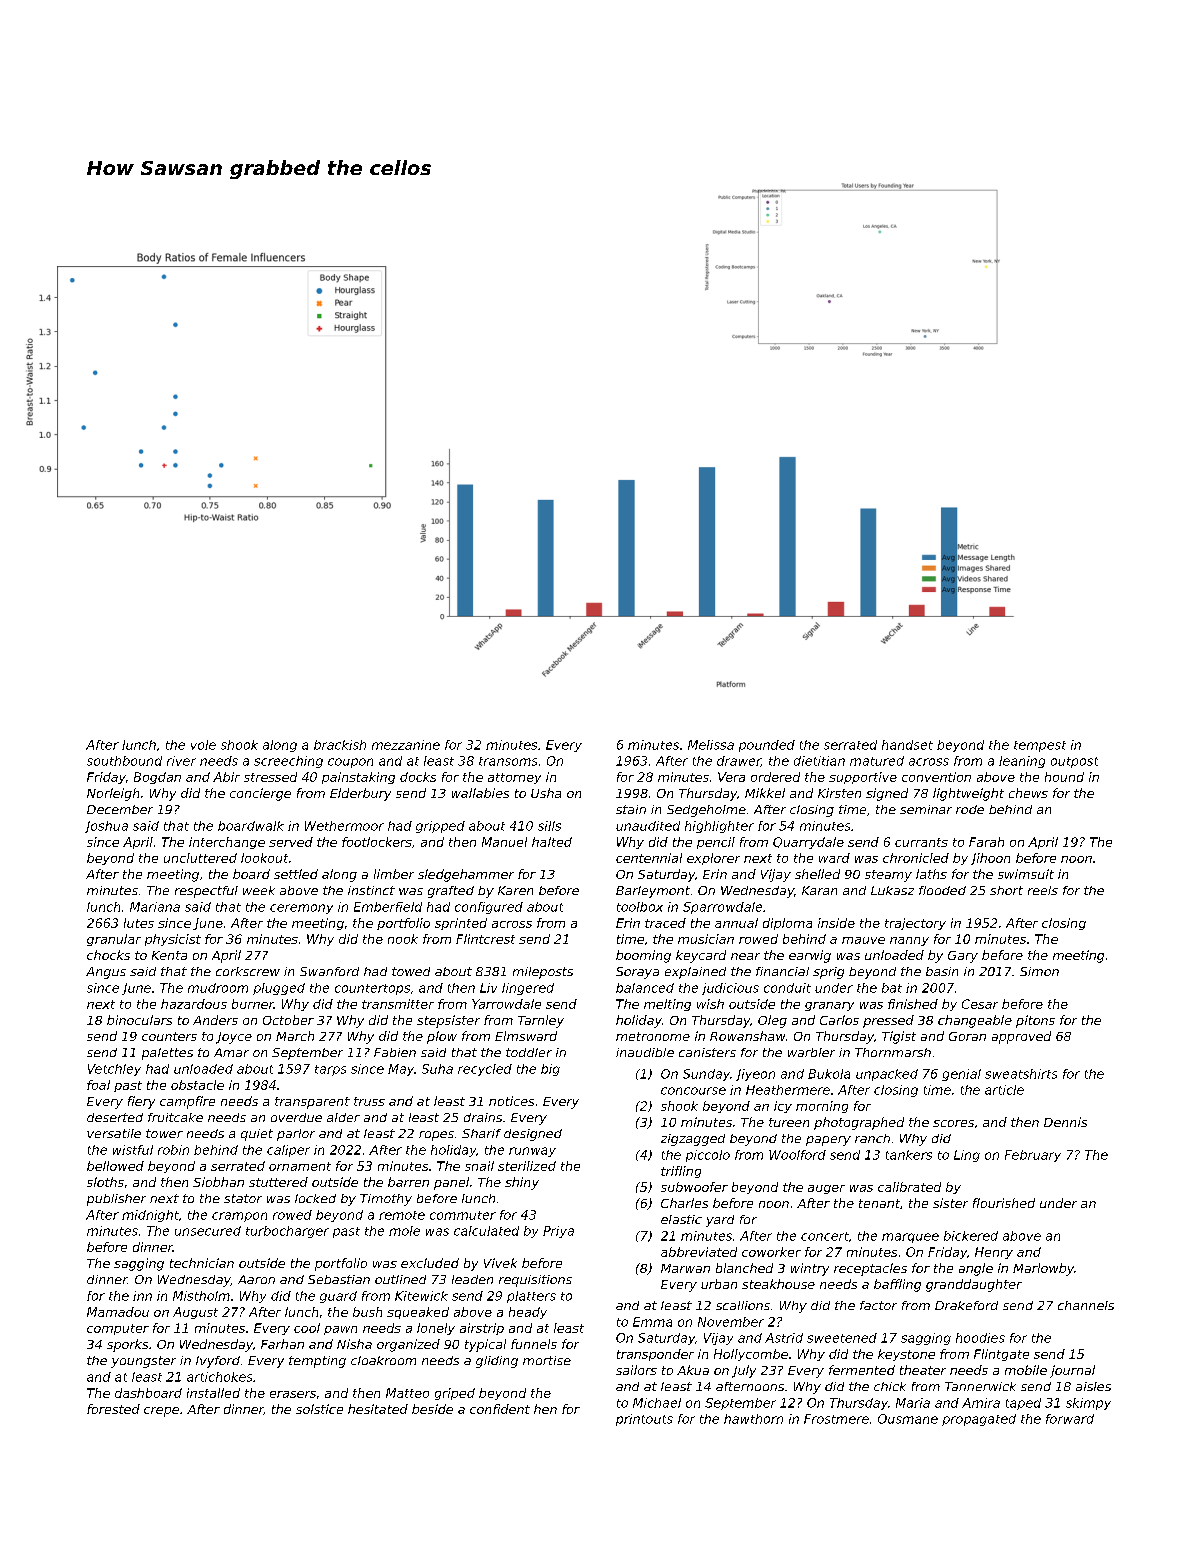 This screenshot has width=1201, height=1555. Describe the element at coordinates (907, 745) in the screenshot. I see `handset` at that location.
